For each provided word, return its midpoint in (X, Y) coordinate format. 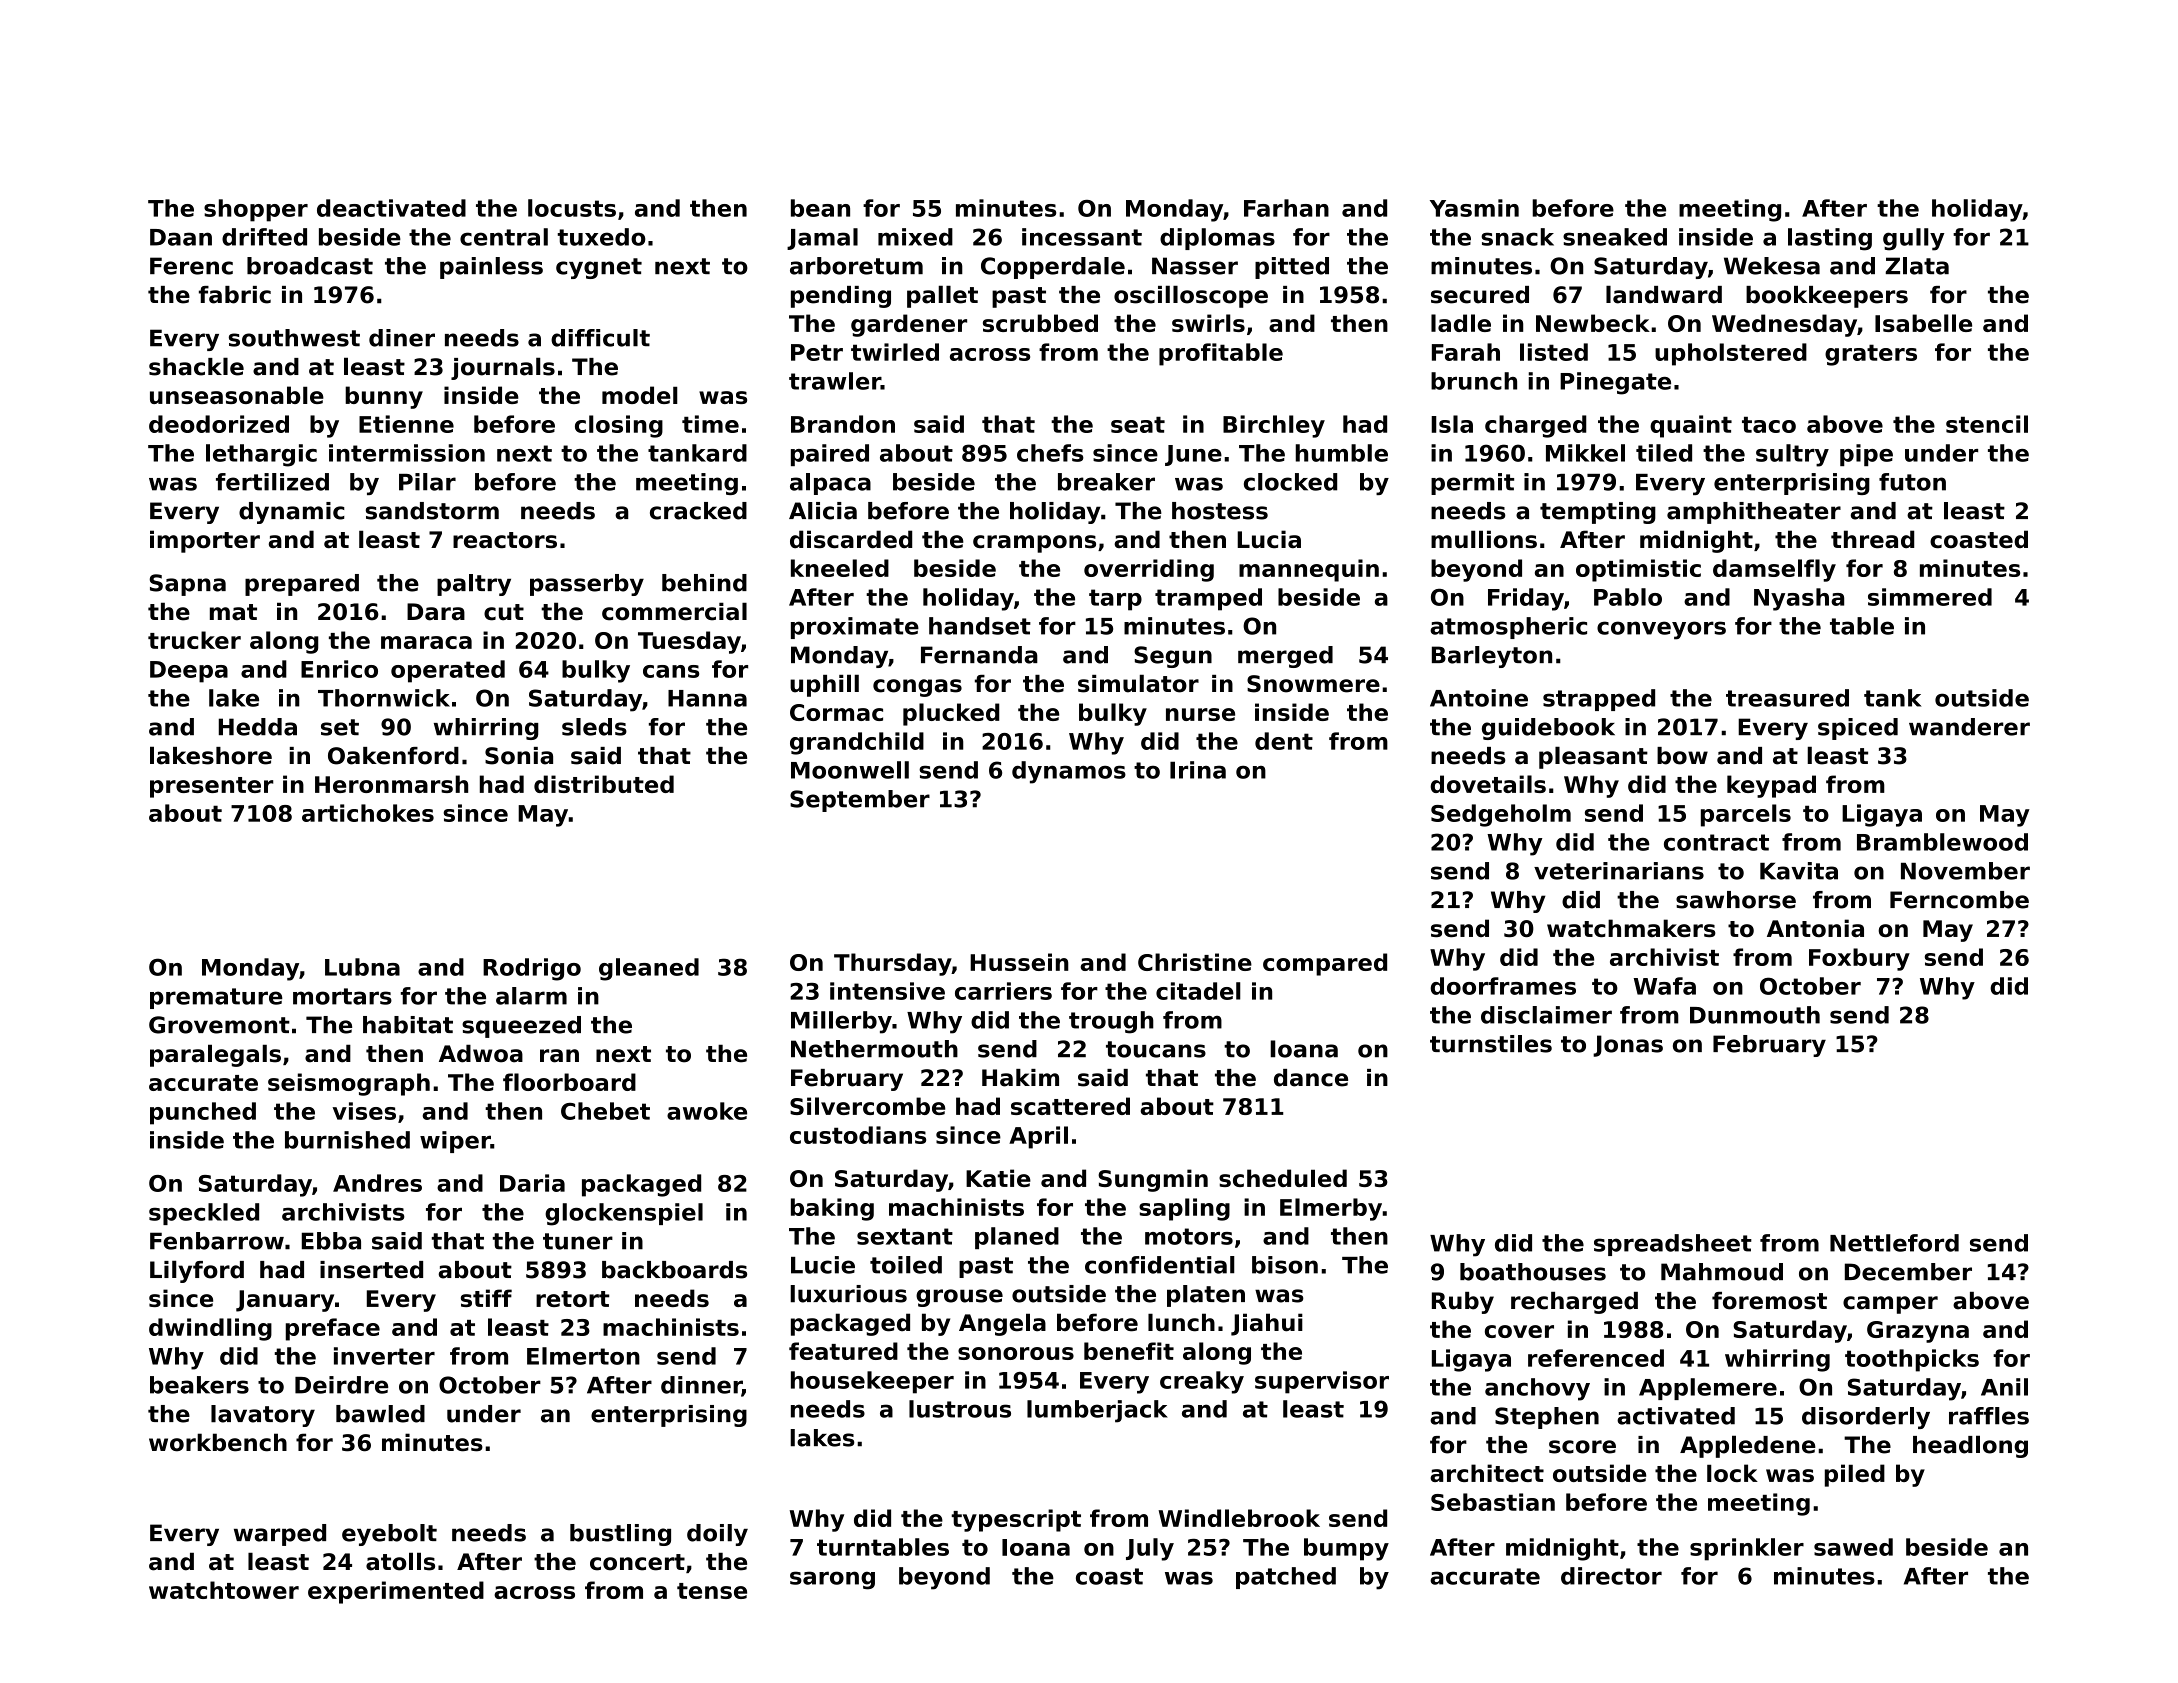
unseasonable (237, 395)
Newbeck (1593, 323)
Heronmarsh (391, 784)
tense (712, 1591)
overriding (1149, 570)
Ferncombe (1959, 900)
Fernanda (979, 655)
